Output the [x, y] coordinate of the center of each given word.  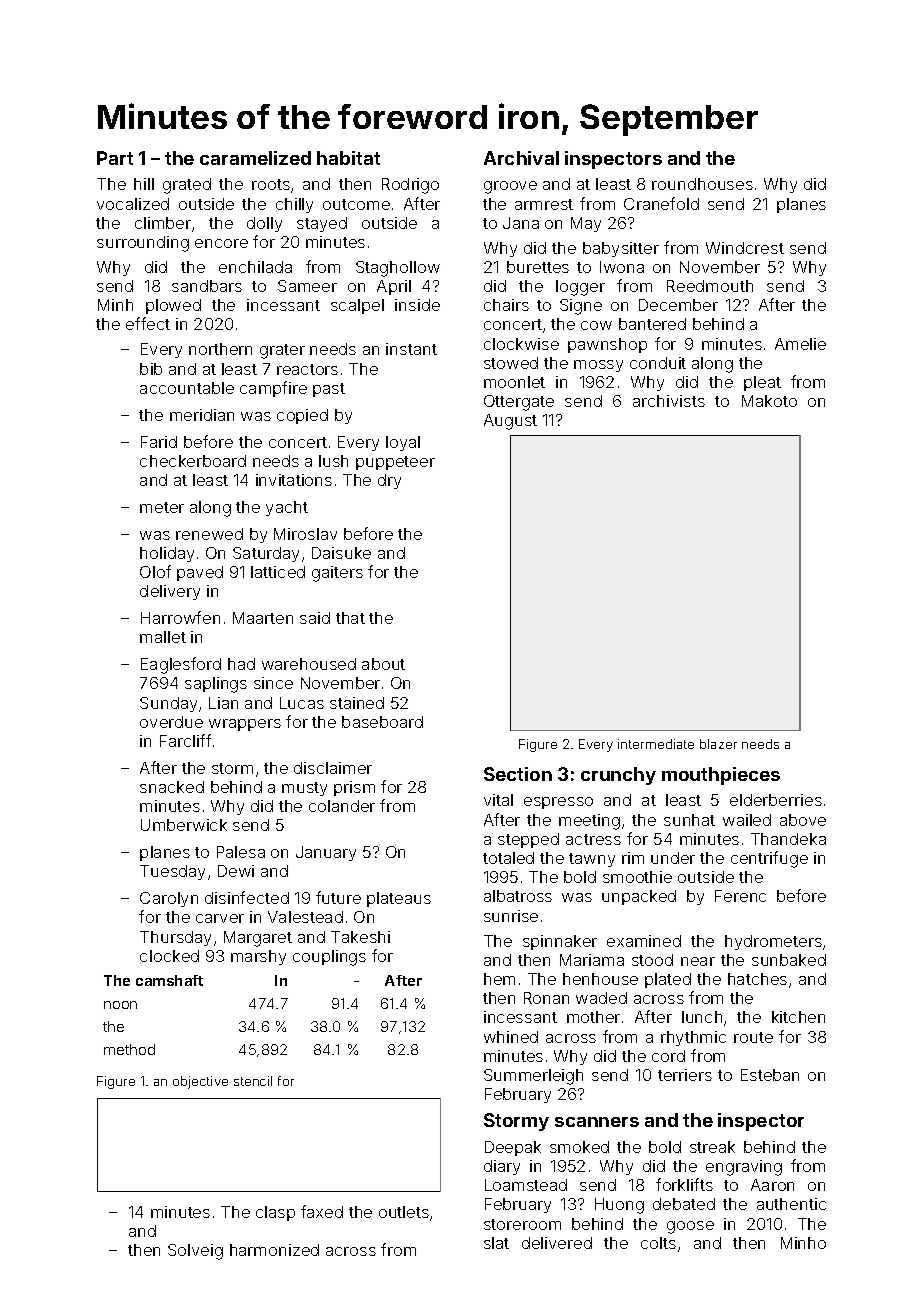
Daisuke [341, 553]
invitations [294, 480]
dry [389, 481]
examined [644, 941]
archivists [669, 401]
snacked [172, 787]
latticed [278, 572]
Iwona [622, 267]
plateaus [399, 899]
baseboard [382, 722]
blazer [718, 744]
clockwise [521, 344]
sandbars [207, 286]
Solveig [195, 1252]
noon [120, 1005]
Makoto [769, 401]
